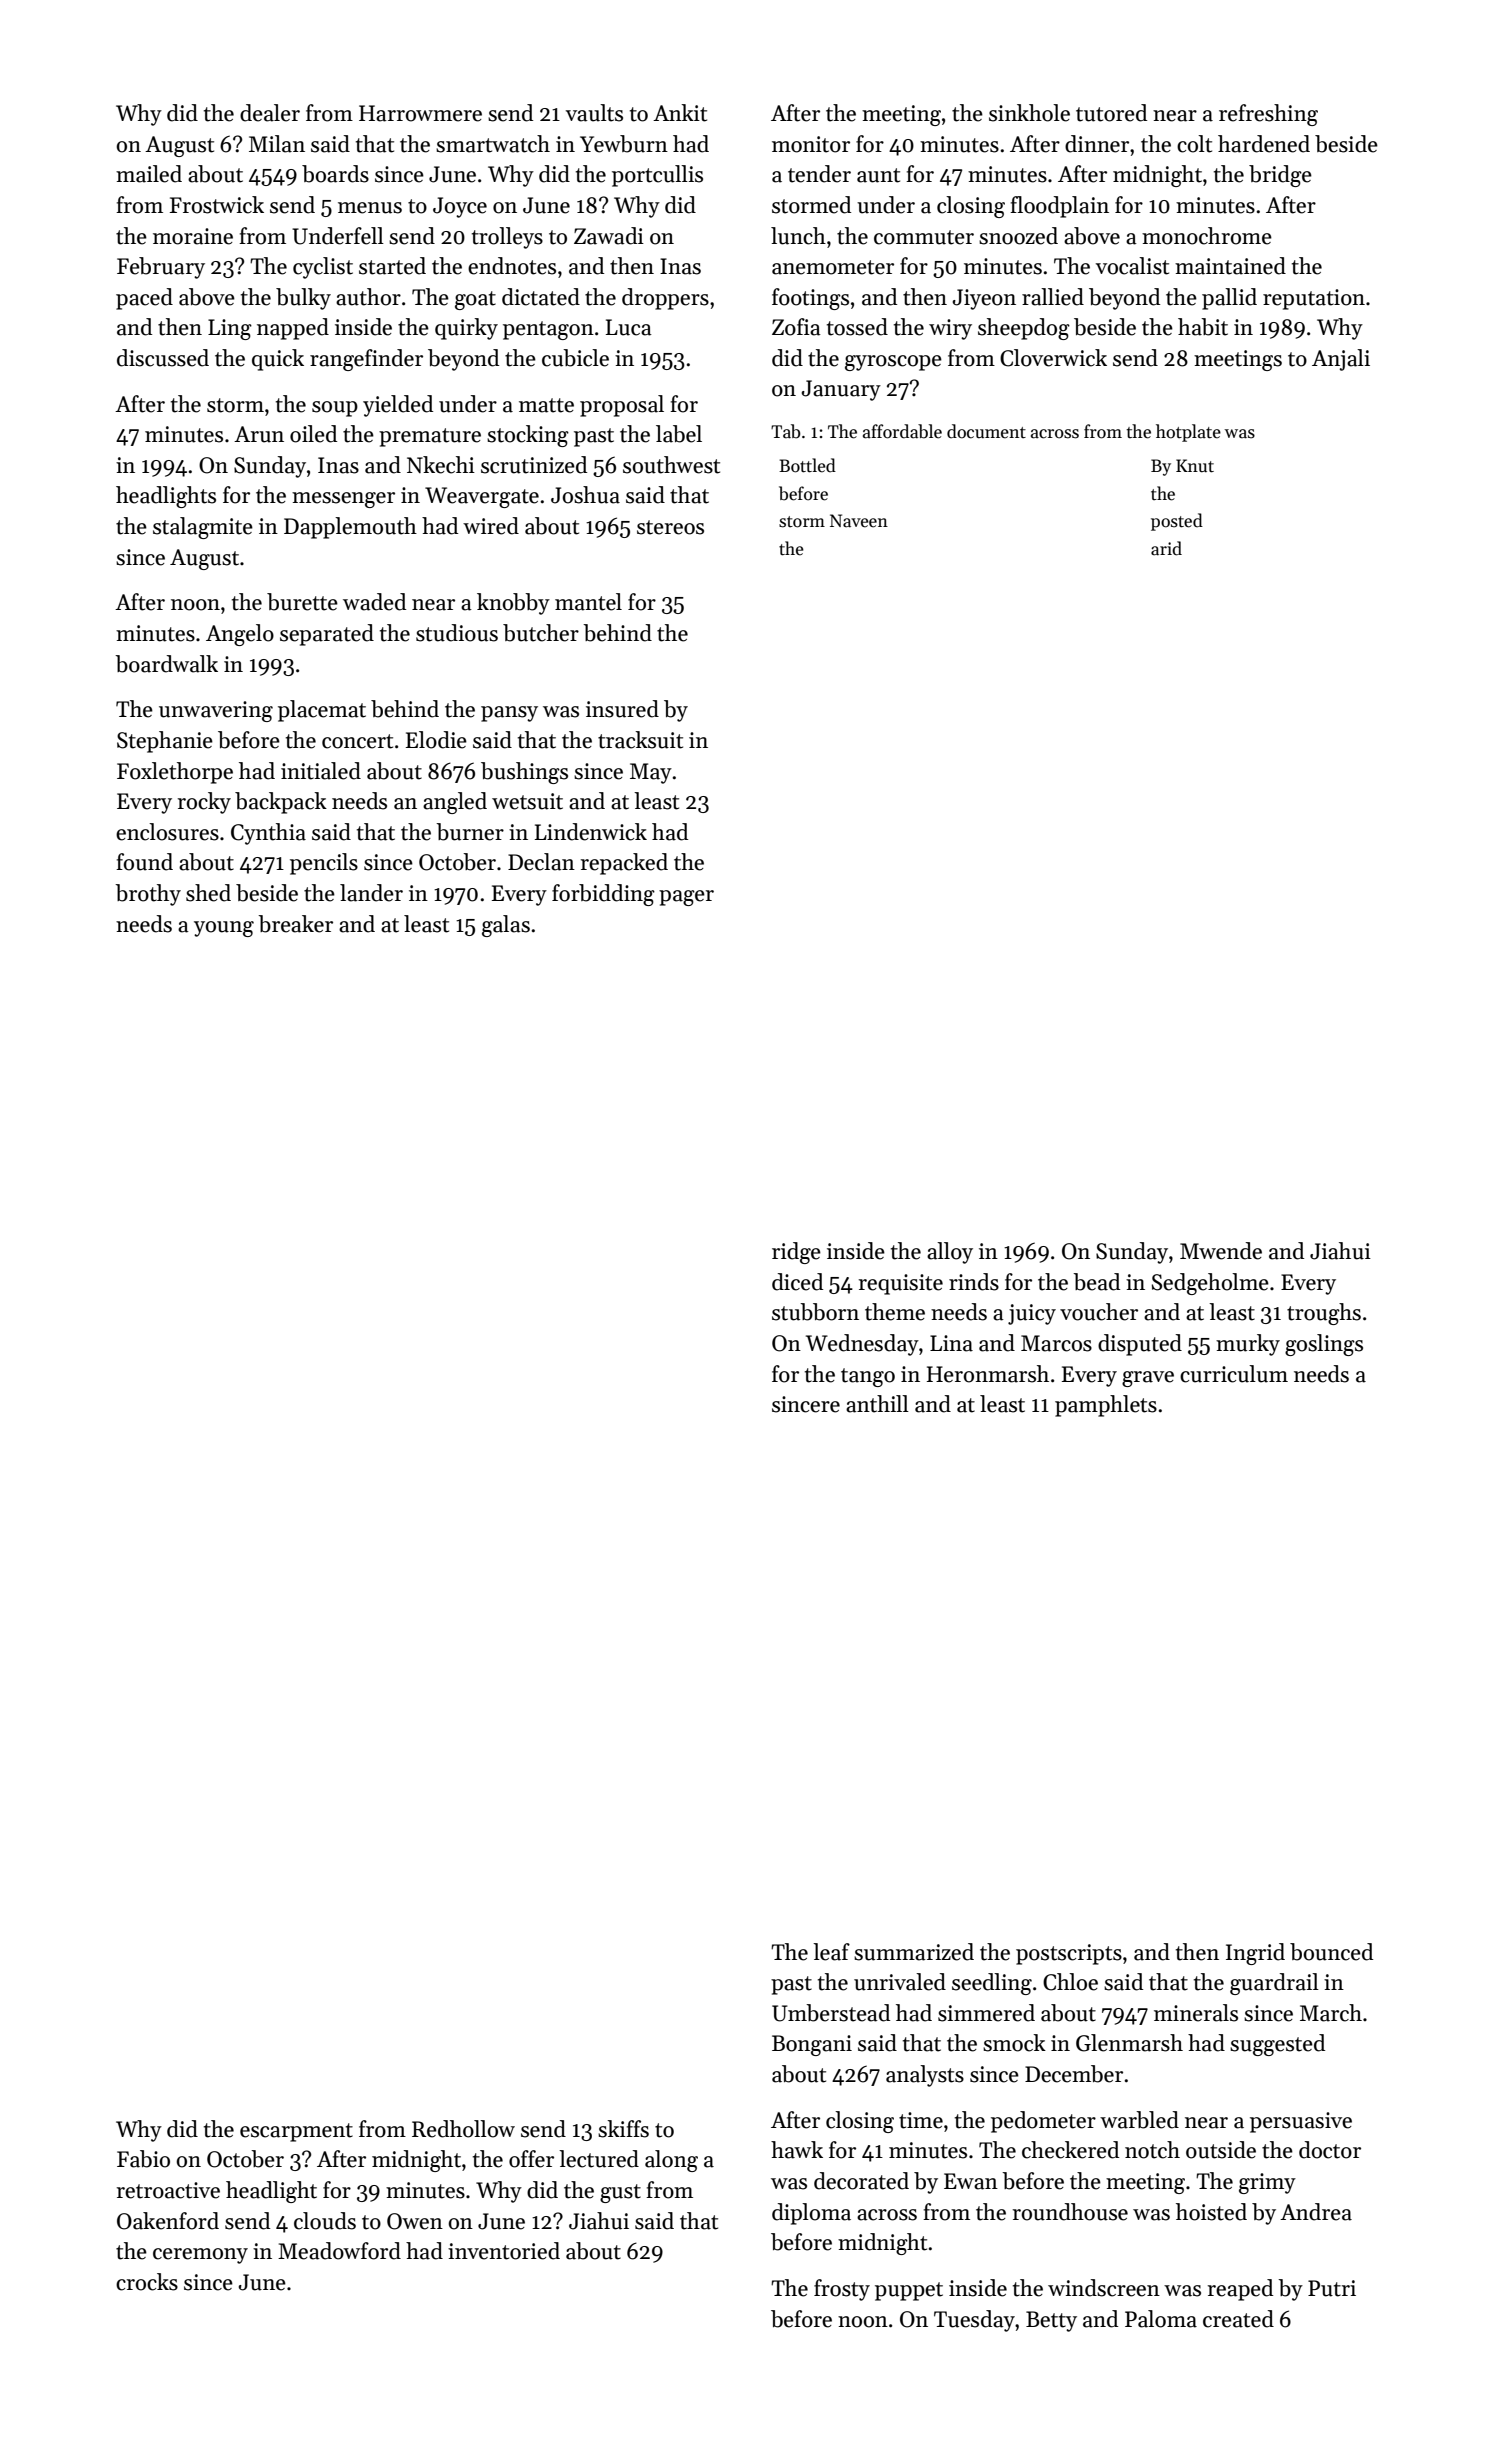  Describe the element at coordinates (163, 358) in the document. I see `discussed` at that location.
